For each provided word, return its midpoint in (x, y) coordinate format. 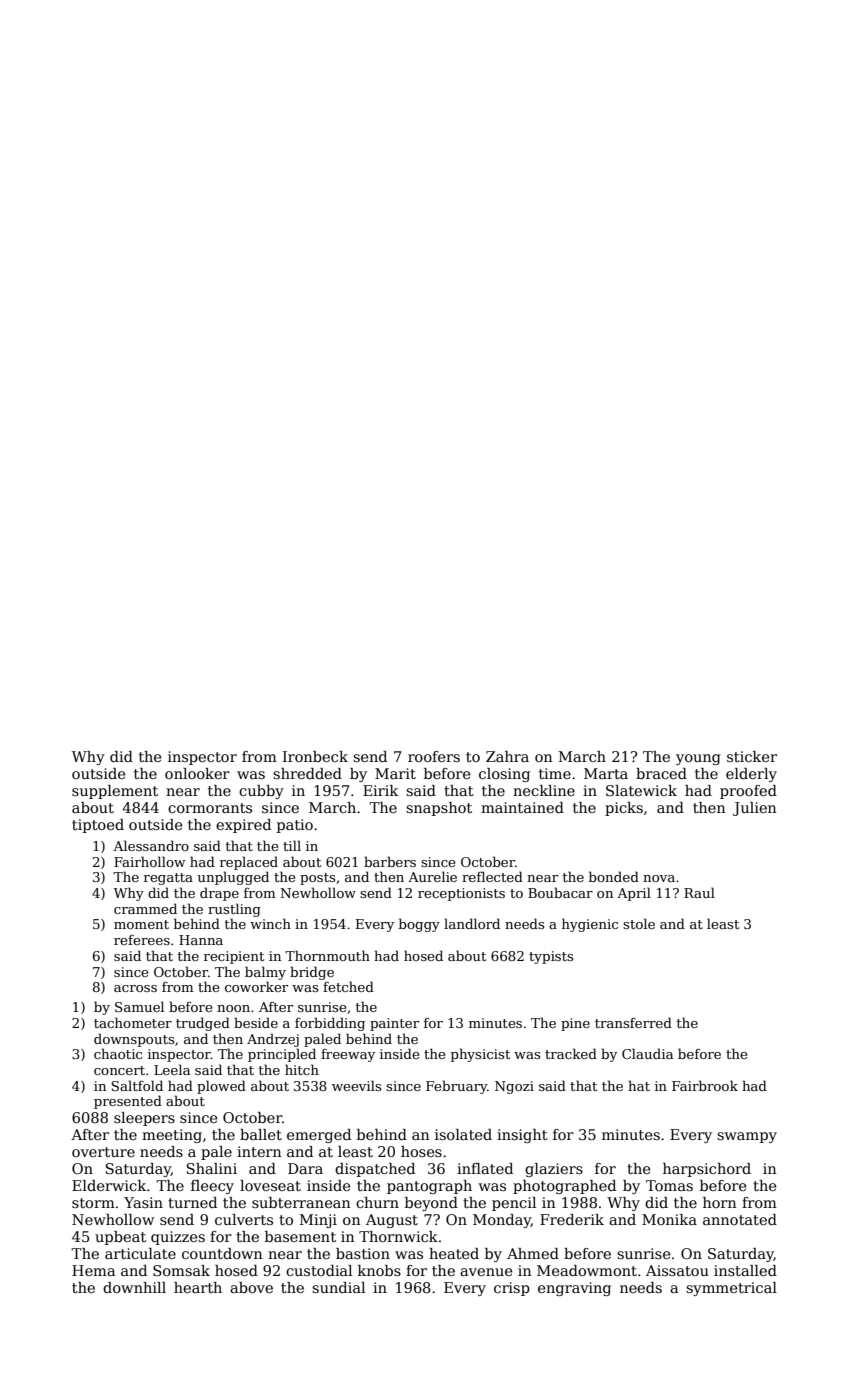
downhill (134, 1287)
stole (639, 923)
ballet (261, 1134)
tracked (571, 1053)
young (698, 759)
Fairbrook (705, 1085)
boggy (419, 925)
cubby (261, 792)
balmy (265, 973)
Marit (395, 773)
